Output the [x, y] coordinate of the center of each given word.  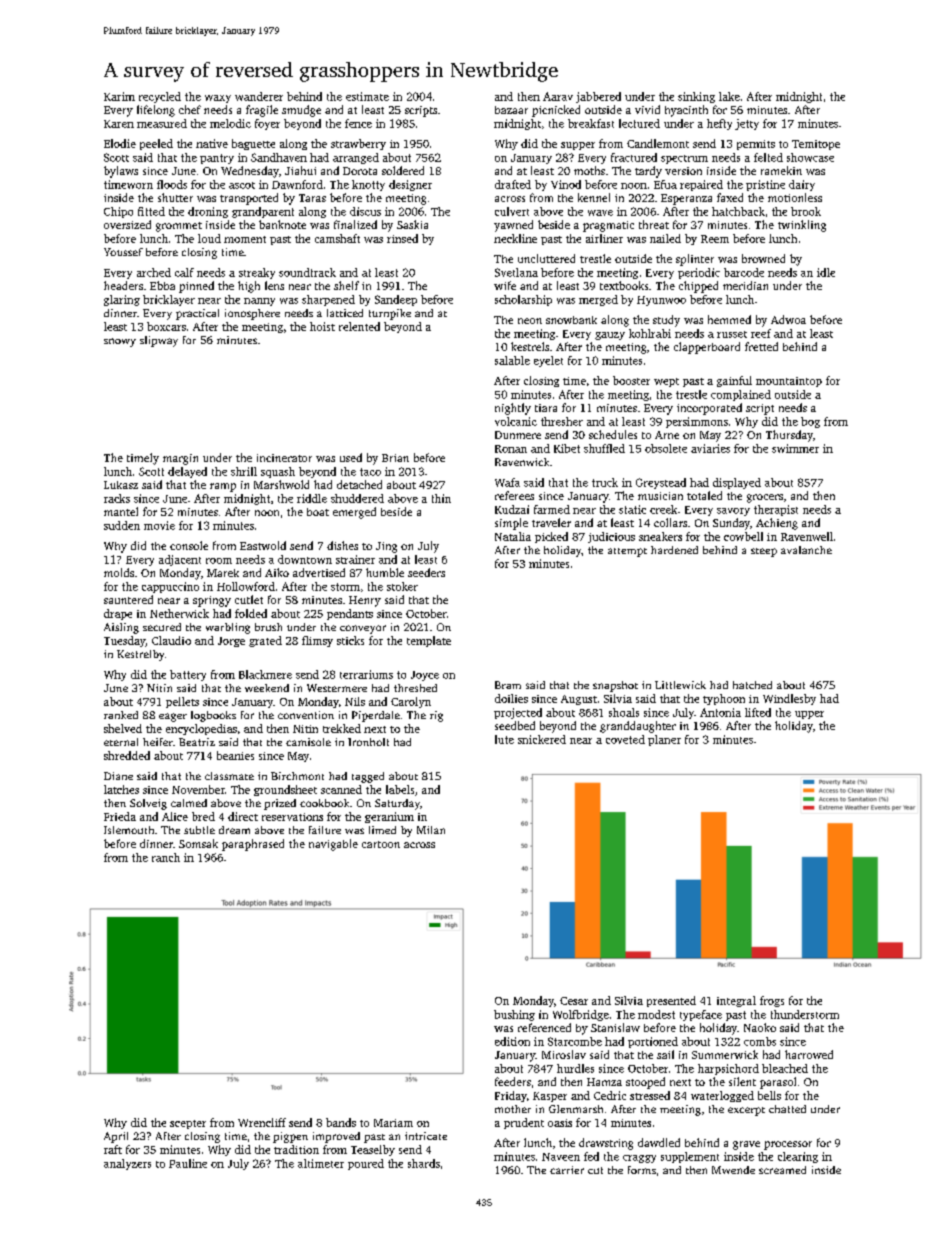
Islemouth [129, 830]
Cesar [574, 1001]
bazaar [511, 110]
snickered [542, 739]
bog [810, 422]
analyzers [127, 1164]
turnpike [390, 314]
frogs [772, 1001]
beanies [235, 755]
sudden [122, 525]
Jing [386, 547]
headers [123, 285]
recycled [160, 97]
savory [733, 512]
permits [756, 145]
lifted [758, 712]
